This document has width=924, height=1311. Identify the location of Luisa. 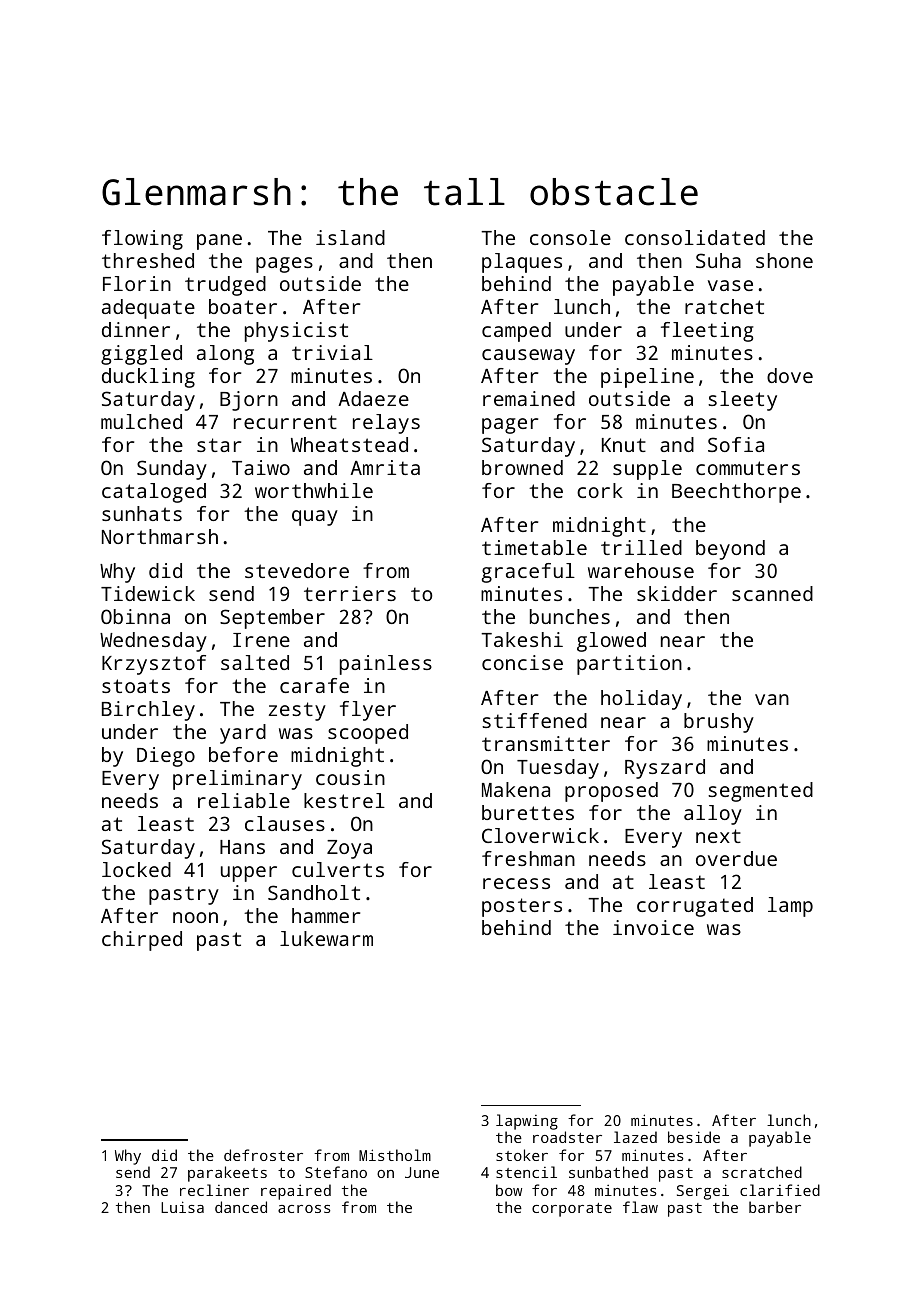
(182, 1207).
